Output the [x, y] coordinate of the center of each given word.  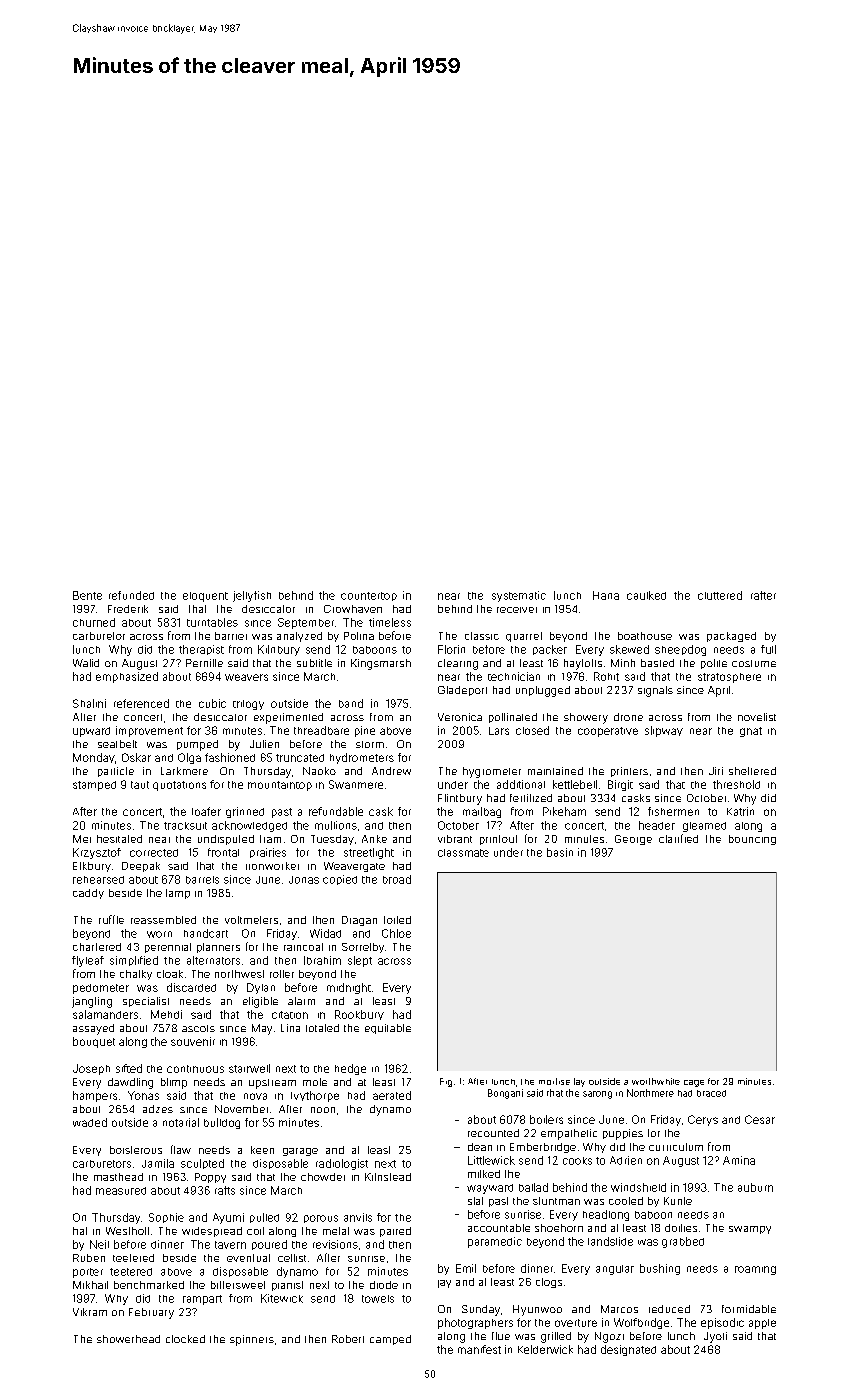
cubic [212, 703]
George [633, 840]
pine [365, 731]
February [151, 1313]
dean [480, 1147]
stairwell [249, 1068]
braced [711, 1093]
